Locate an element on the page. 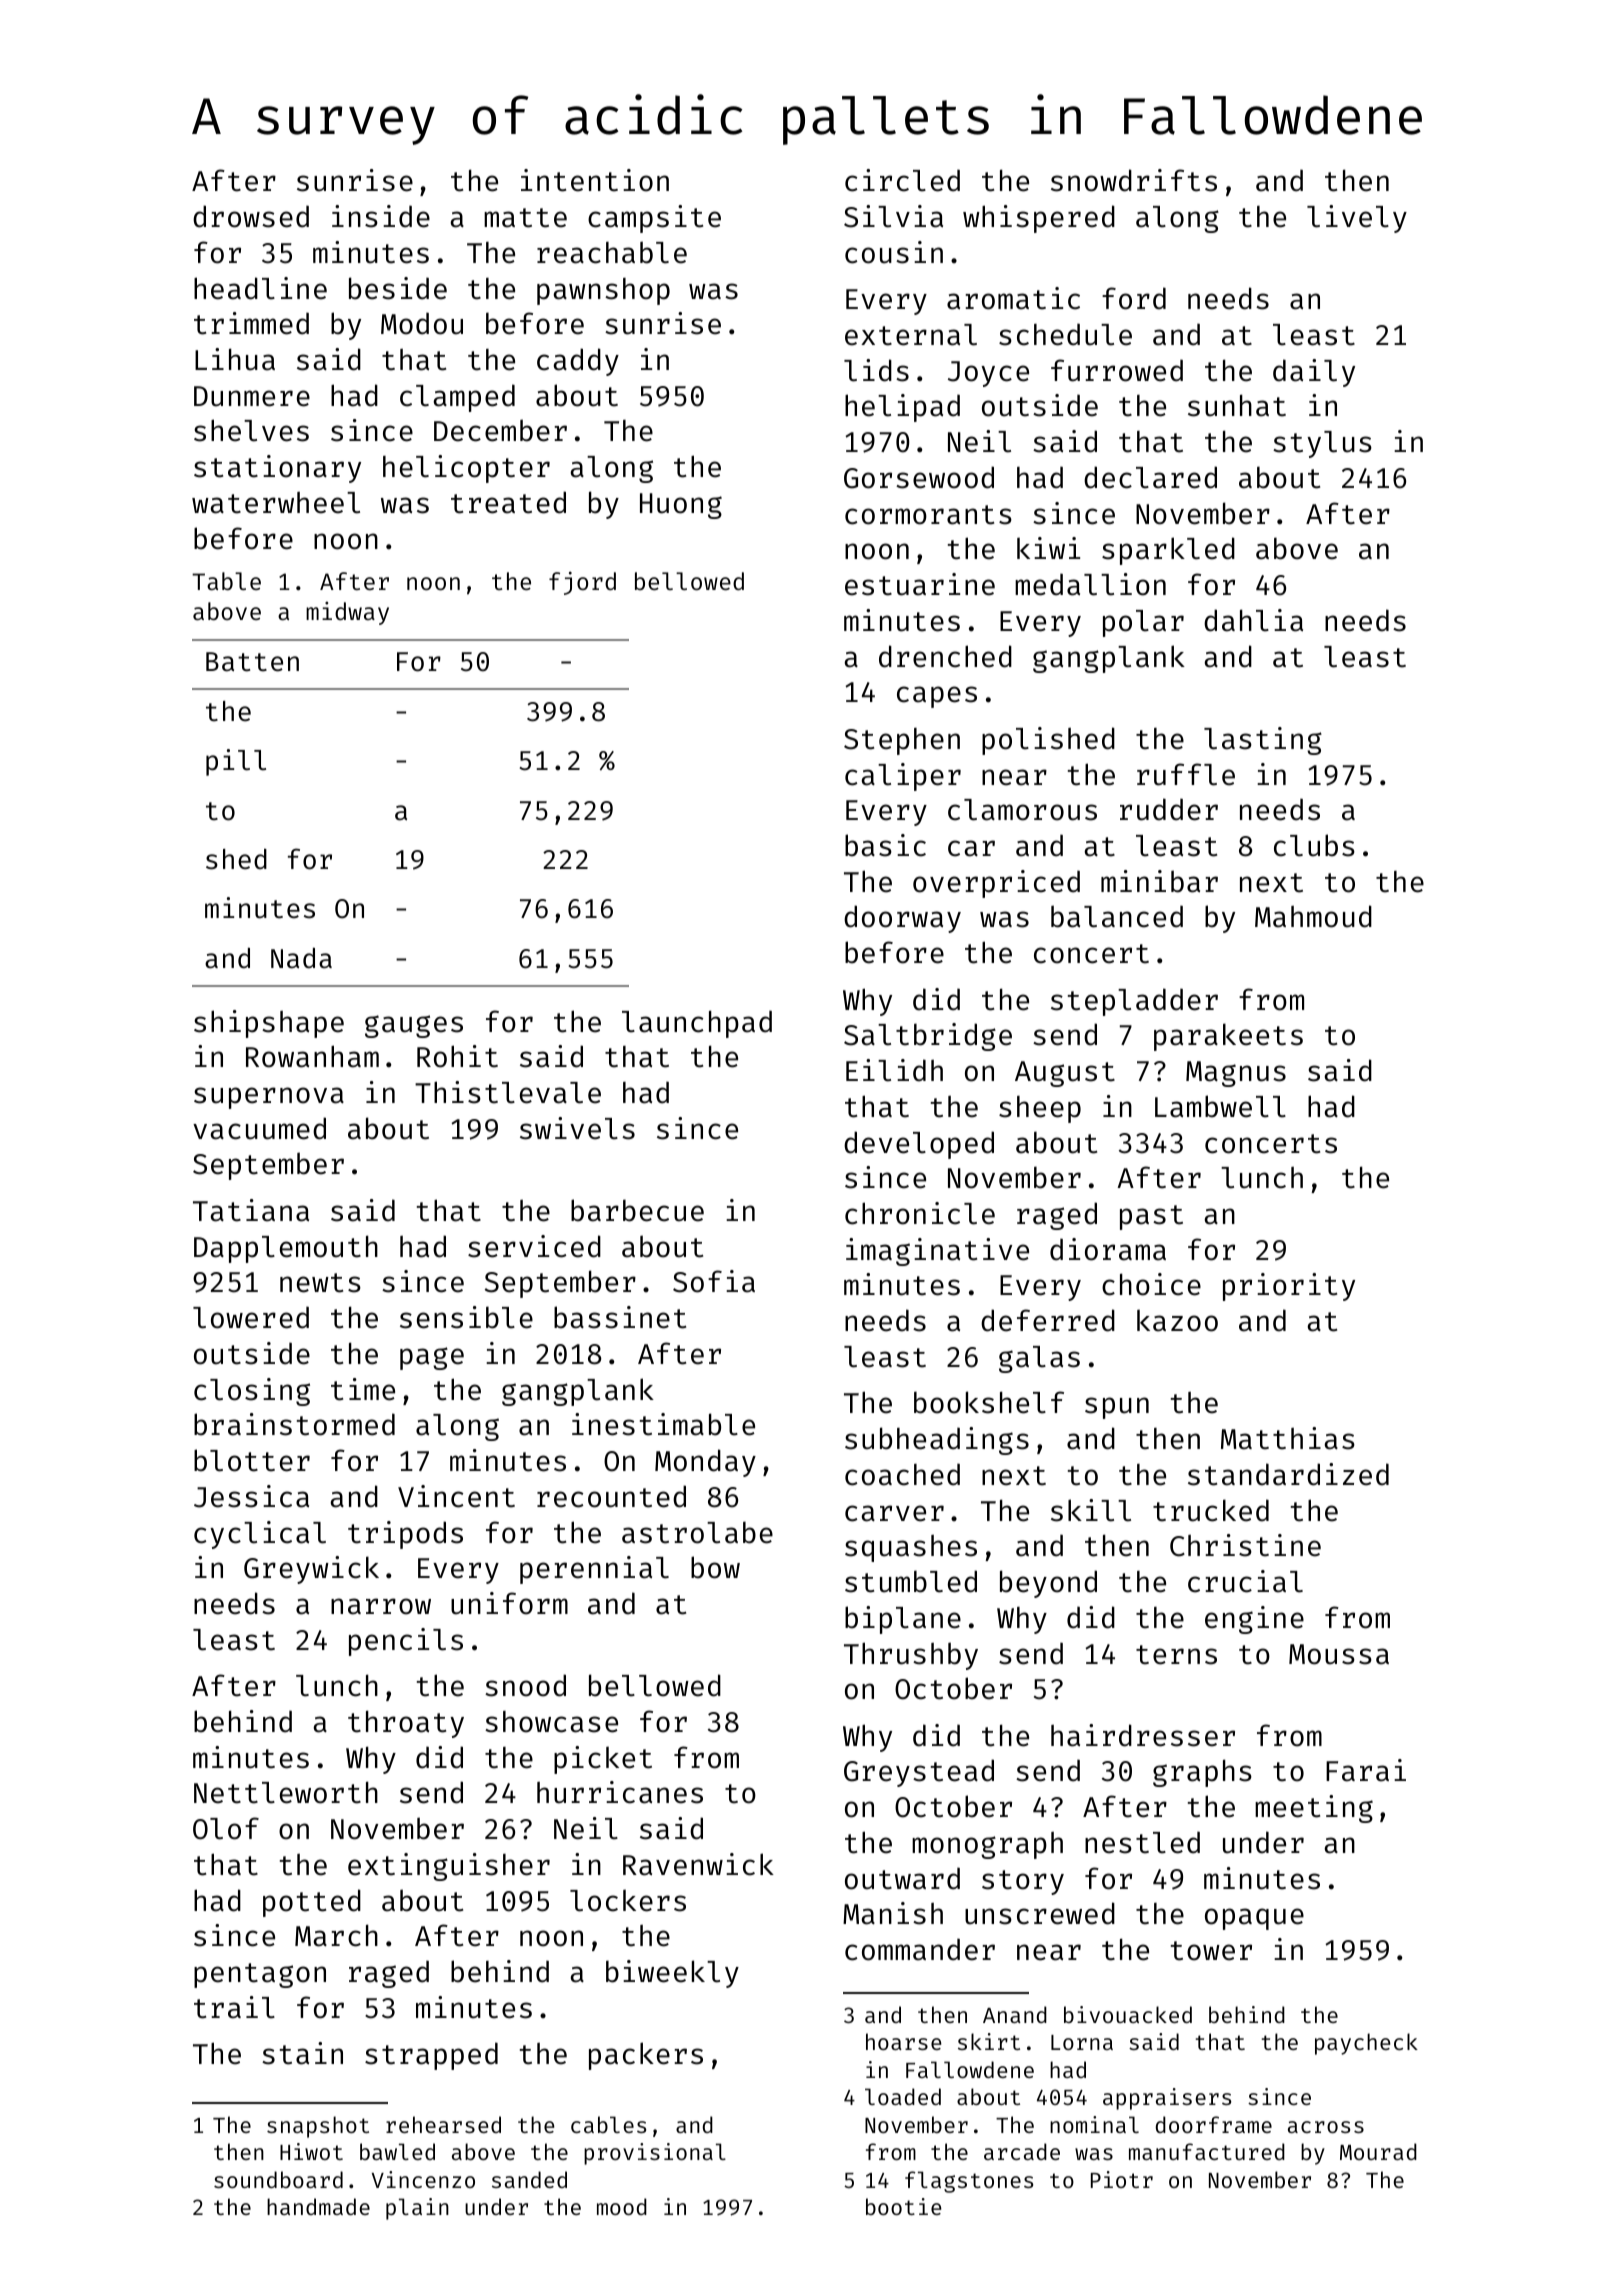  snood is located at coordinates (525, 1685).
